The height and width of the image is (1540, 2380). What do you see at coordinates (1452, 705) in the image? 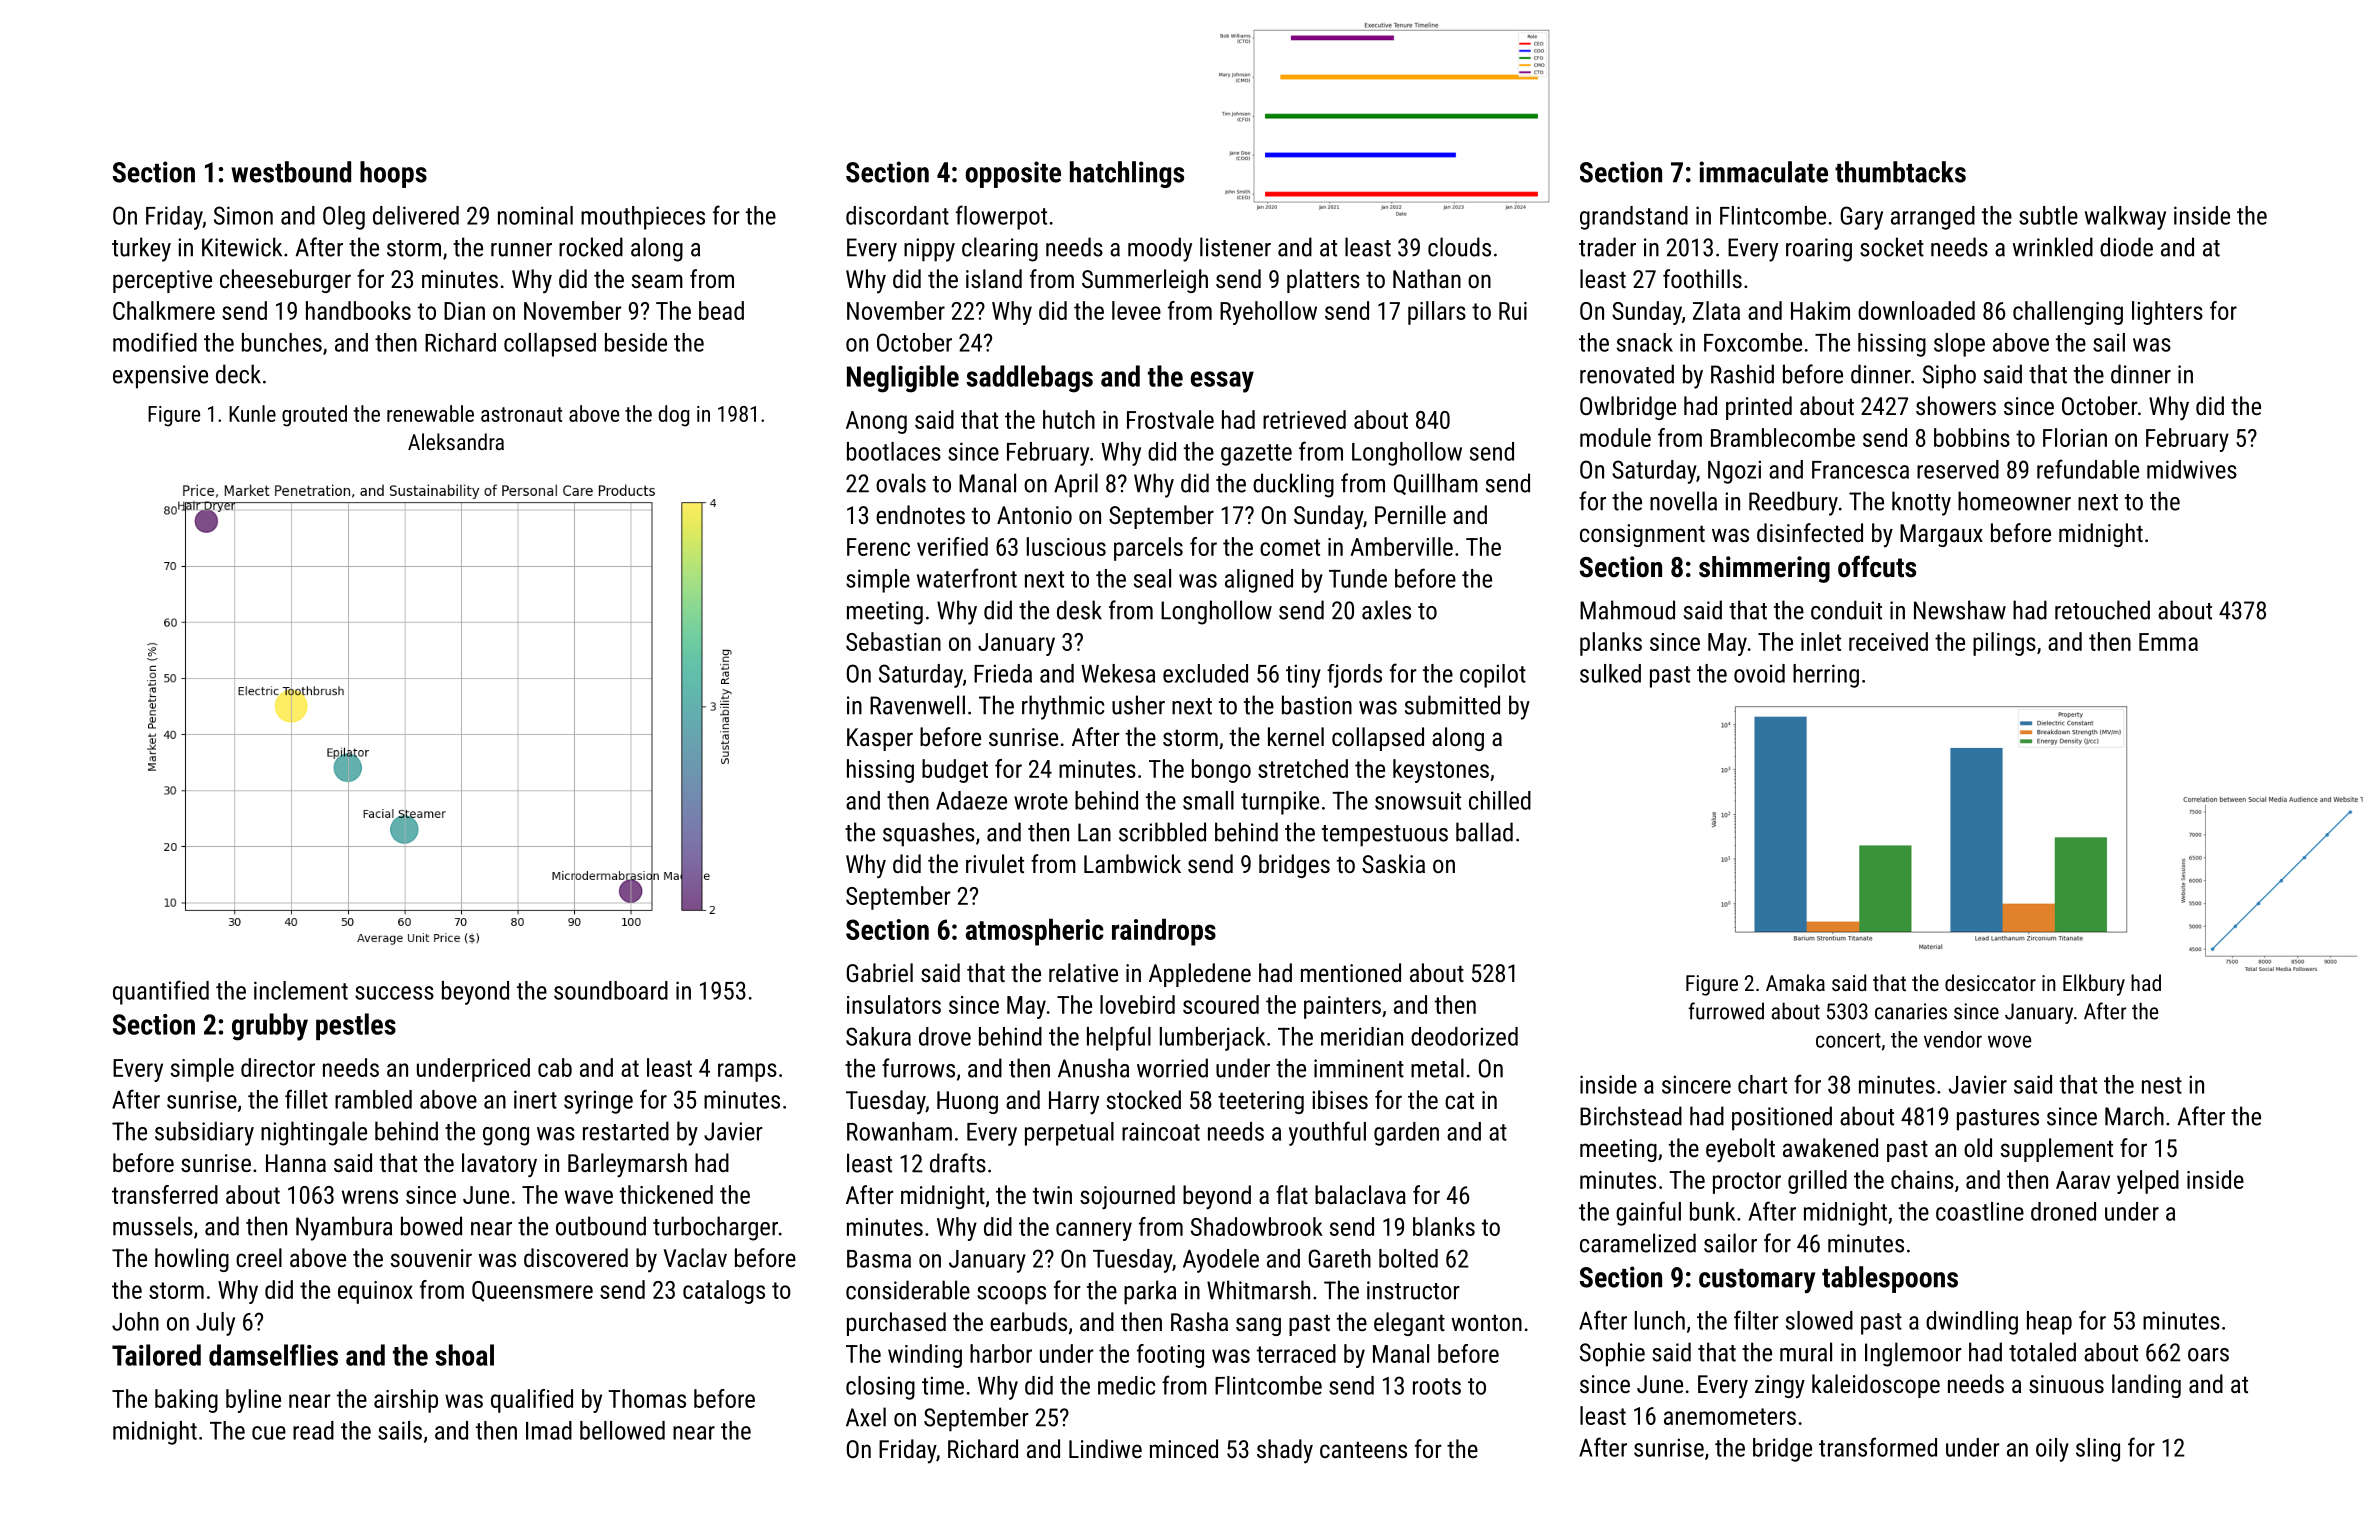
I see `submitted` at bounding box center [1452, 705].
